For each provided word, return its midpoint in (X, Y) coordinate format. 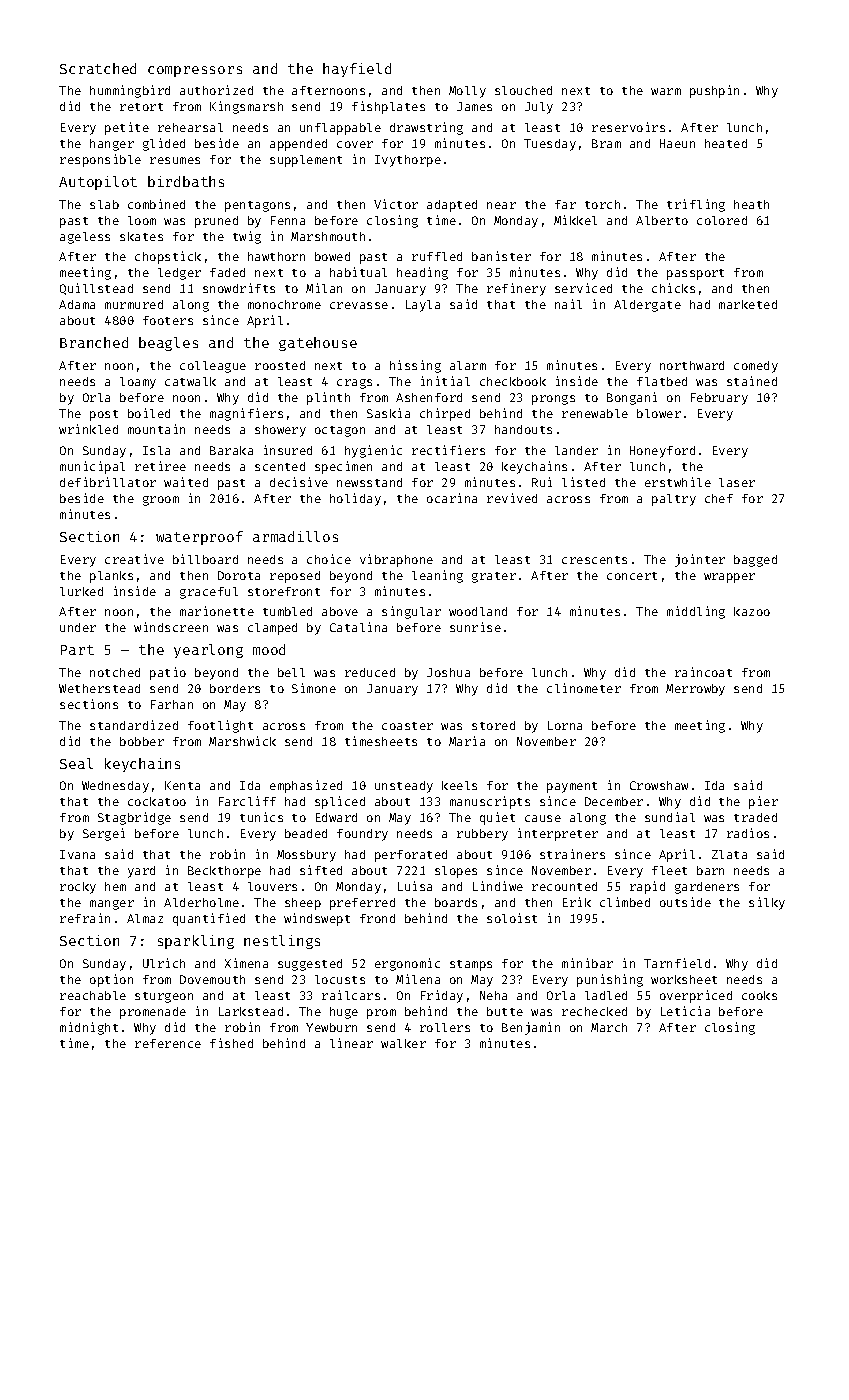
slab (104, 204)
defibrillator (108, 482)
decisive (299, 482)
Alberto (662, 220)
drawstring (426, 128)
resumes (175, 160)
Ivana (77, 854)
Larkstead (251, 1011)
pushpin (714, 91)
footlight (220, 726)
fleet (669, 870)
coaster (407, 726)
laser (737, 482)
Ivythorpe (408, 161)
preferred (362, 904)
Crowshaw (659, 785)
